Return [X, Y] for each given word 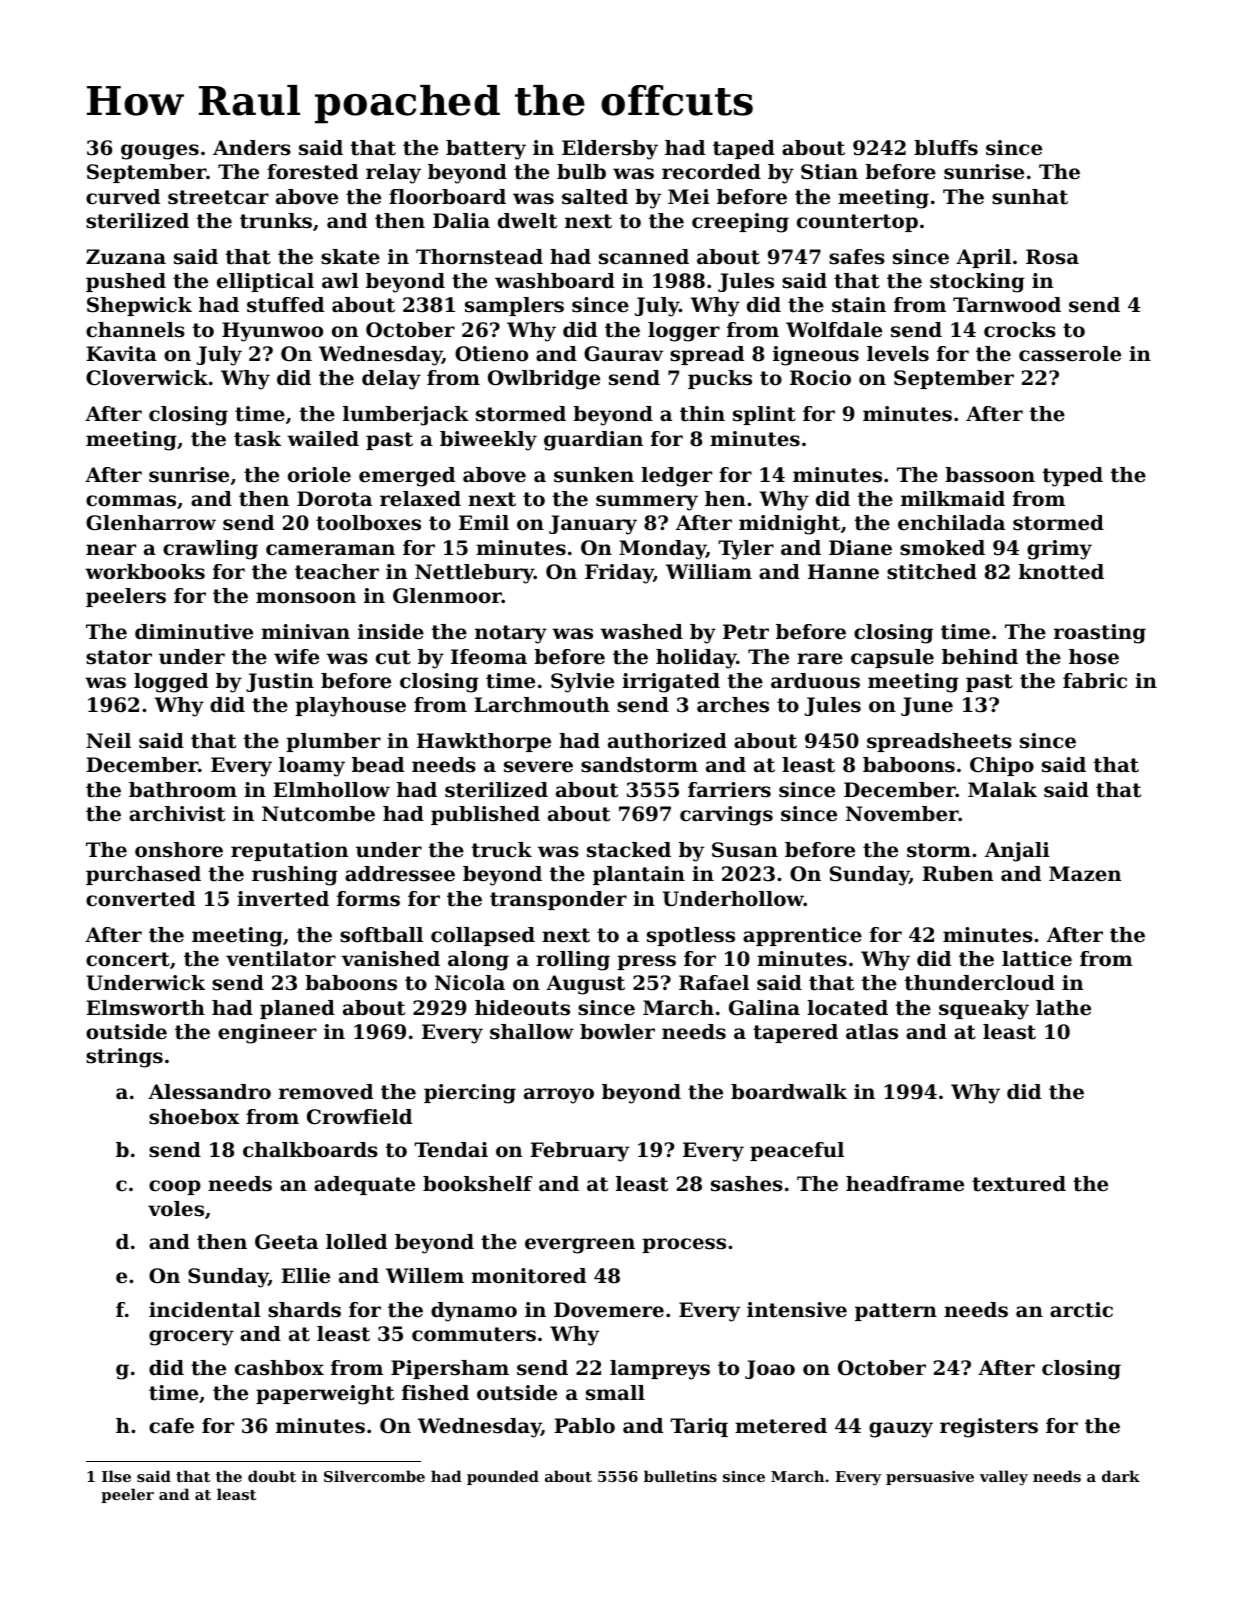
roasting [1100, 634]
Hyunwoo [272, 332]
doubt [272, 1476]
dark [1121, 1476]
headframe [905, 1184]
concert [128, 959]
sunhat [1030, 197]
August [585, 985]
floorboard [447, 197]
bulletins [680, 1476]
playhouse [350, 707]
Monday [662, 550]
